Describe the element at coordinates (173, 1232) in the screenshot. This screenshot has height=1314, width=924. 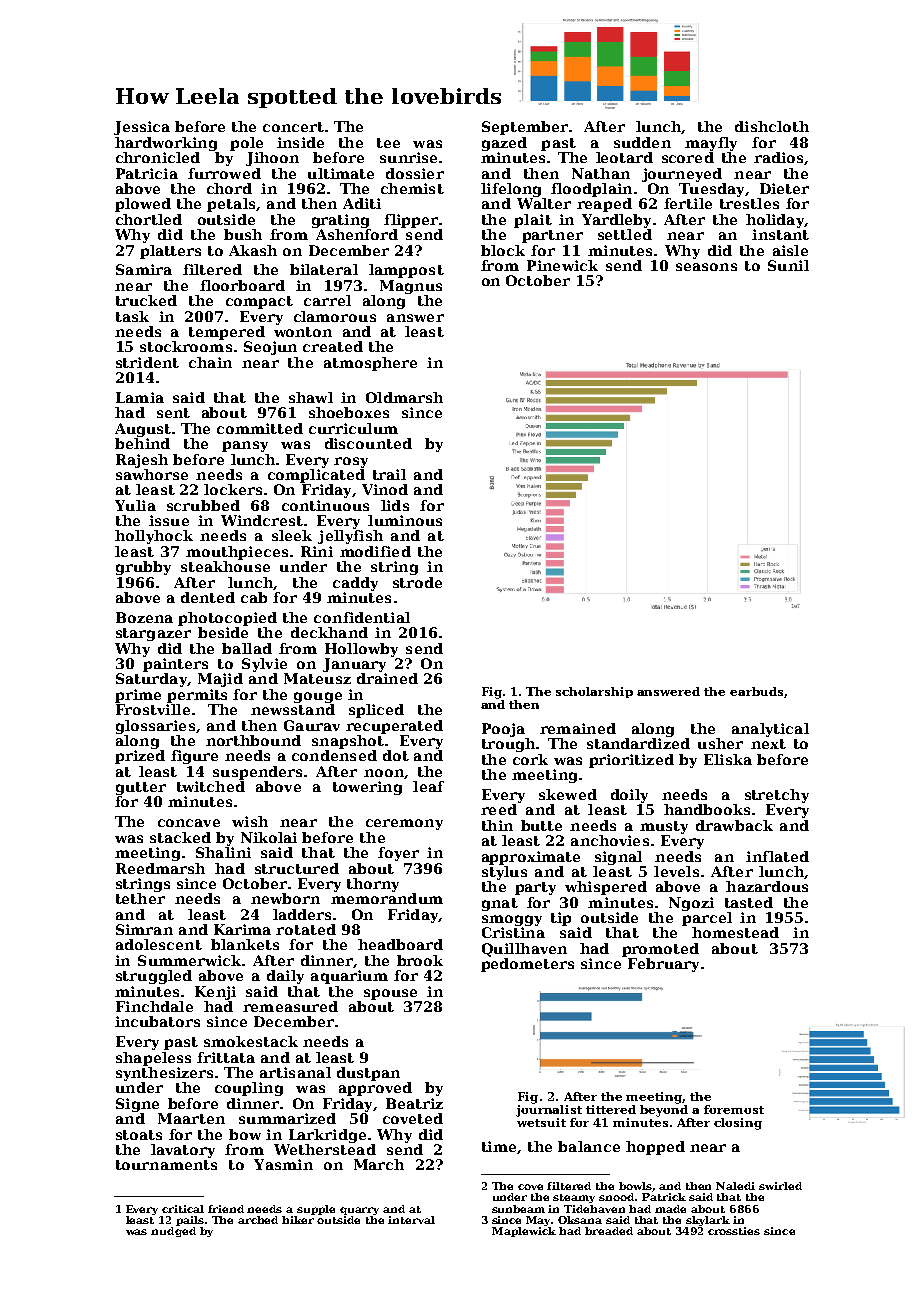
I see `nudged` at that location.
